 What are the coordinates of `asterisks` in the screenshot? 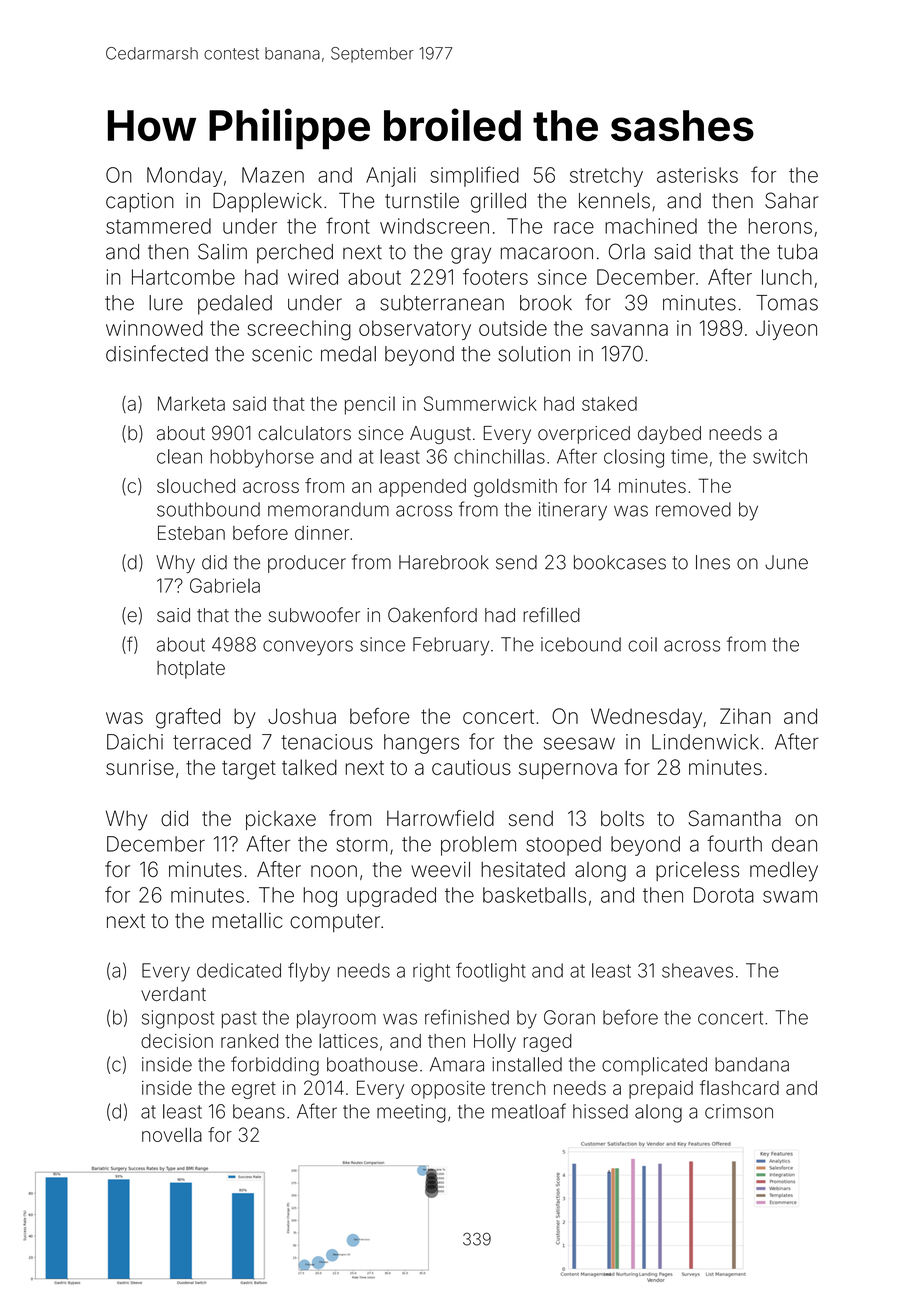 It's located at (697, 175).
